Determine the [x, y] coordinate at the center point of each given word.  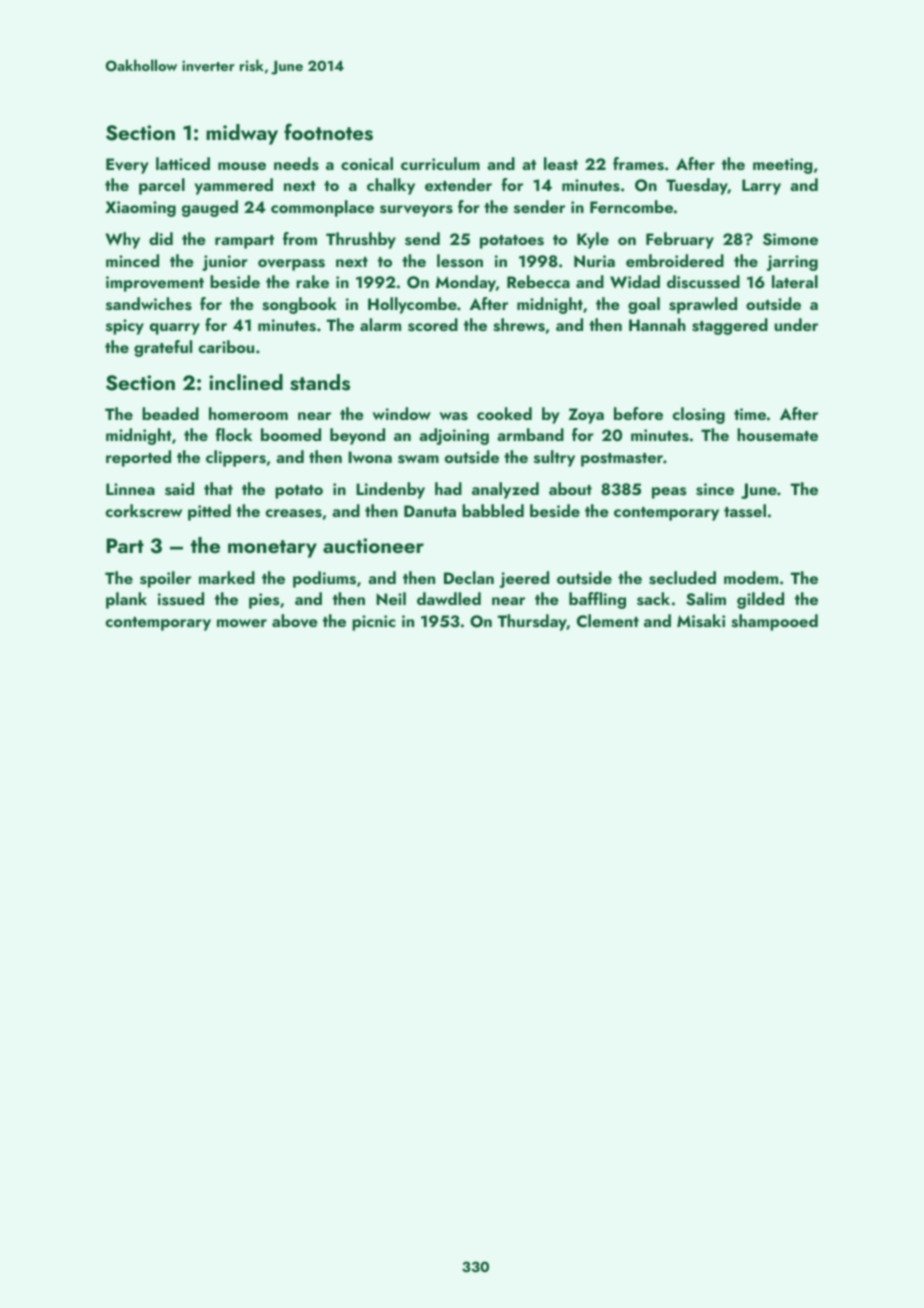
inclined [246, 382]
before [638, 413]
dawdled [449, 598]
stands [320, 382]
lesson [460, 261]
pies [264, 601]
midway [242, 134]
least [561, 164]
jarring [792, 263]
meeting [783, 166]
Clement [608, 620]
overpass [291, 265]
